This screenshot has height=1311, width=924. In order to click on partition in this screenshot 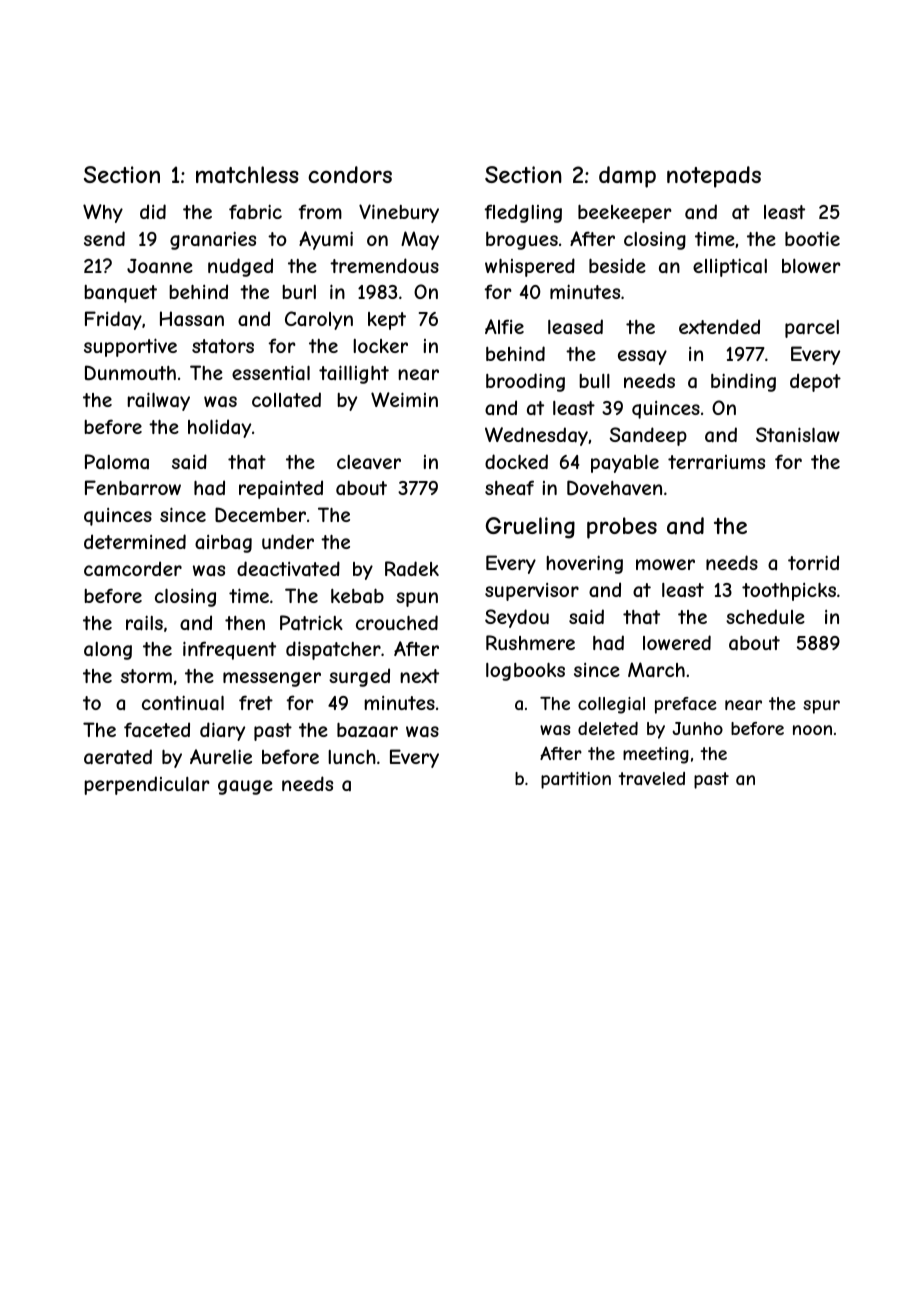, I will do `click(576, 780)`.
